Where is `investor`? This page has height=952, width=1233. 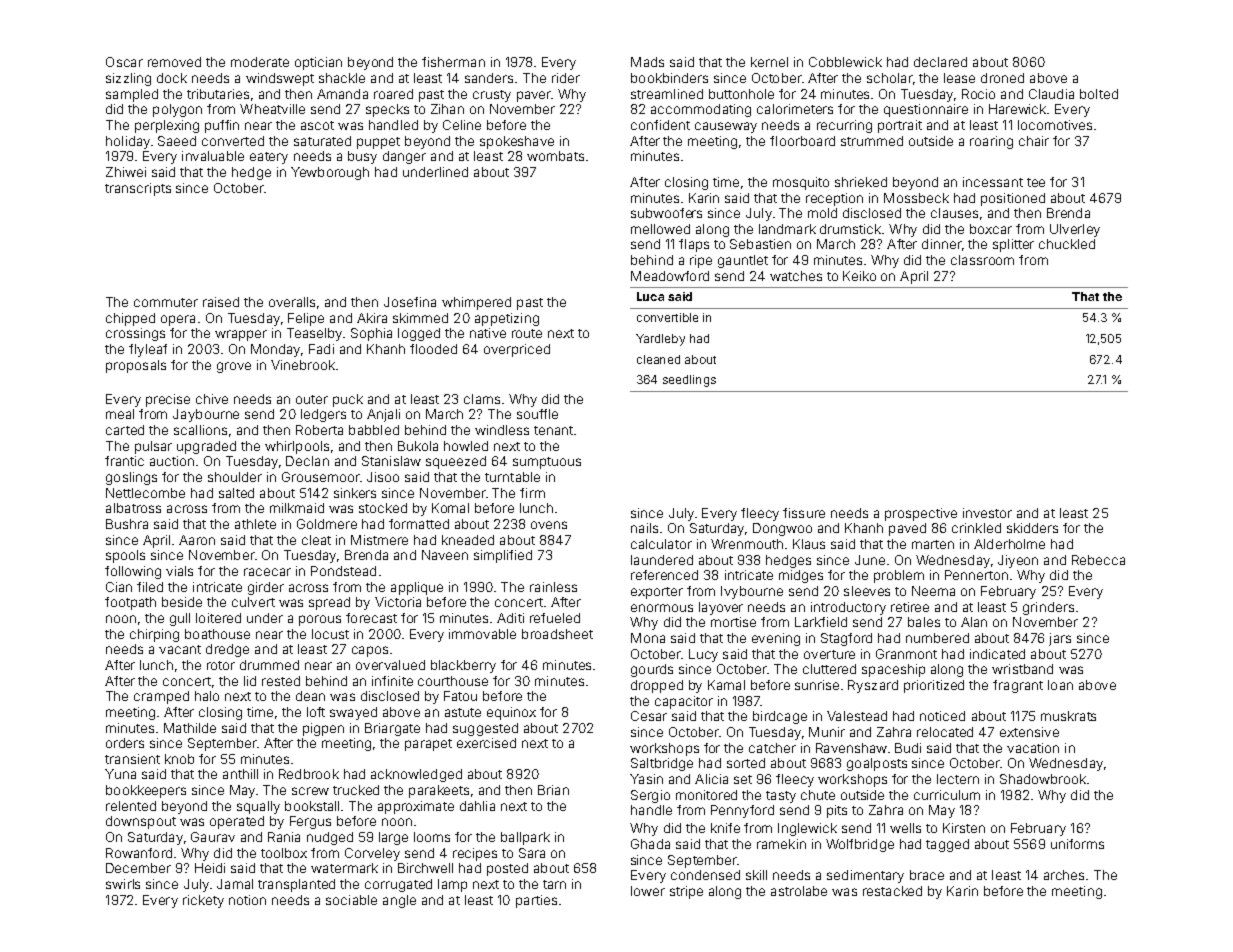 investor is located at coordinates (987, 513).
